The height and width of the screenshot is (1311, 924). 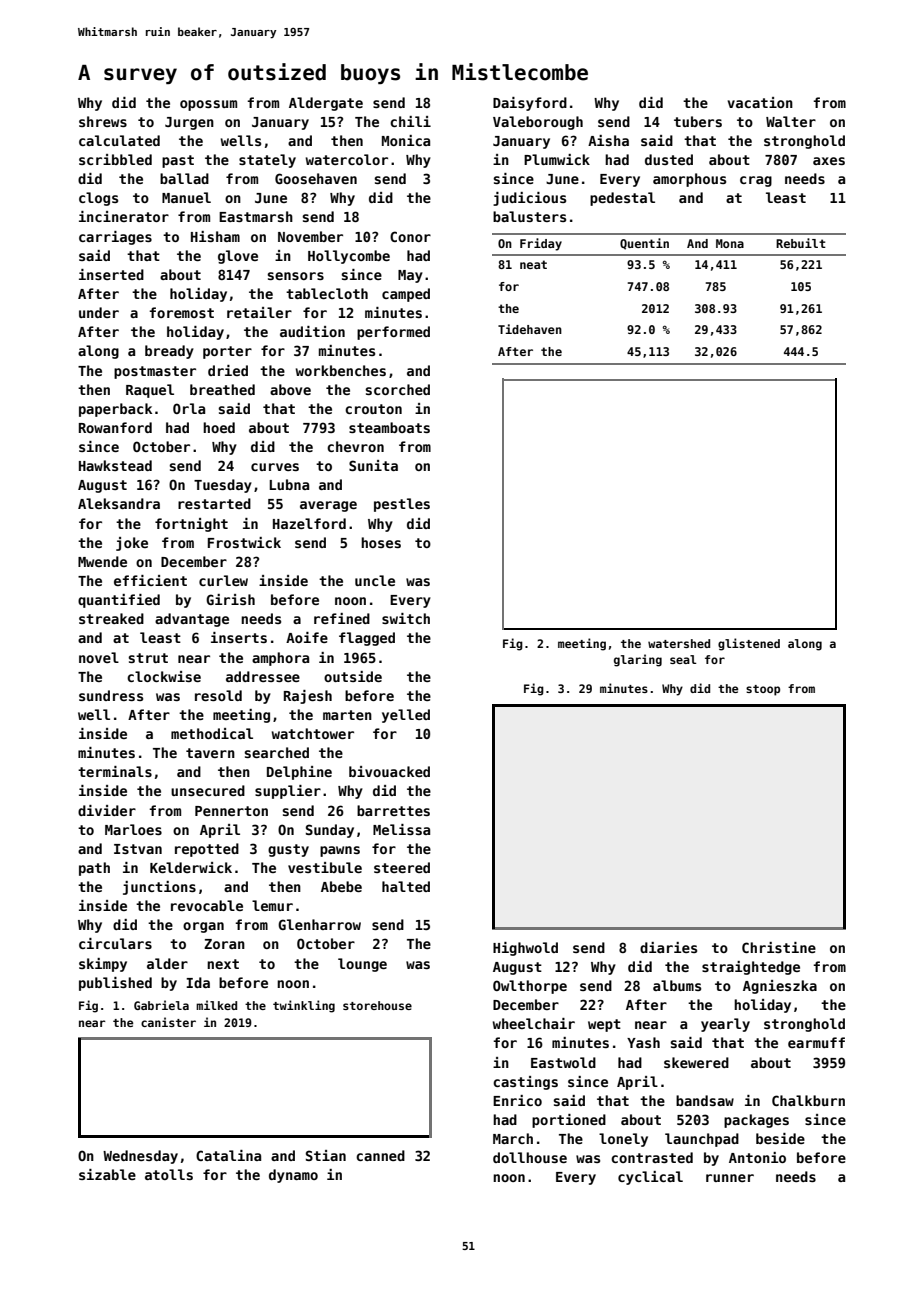 I want to click on glistened, so click(x=749, y=644).
